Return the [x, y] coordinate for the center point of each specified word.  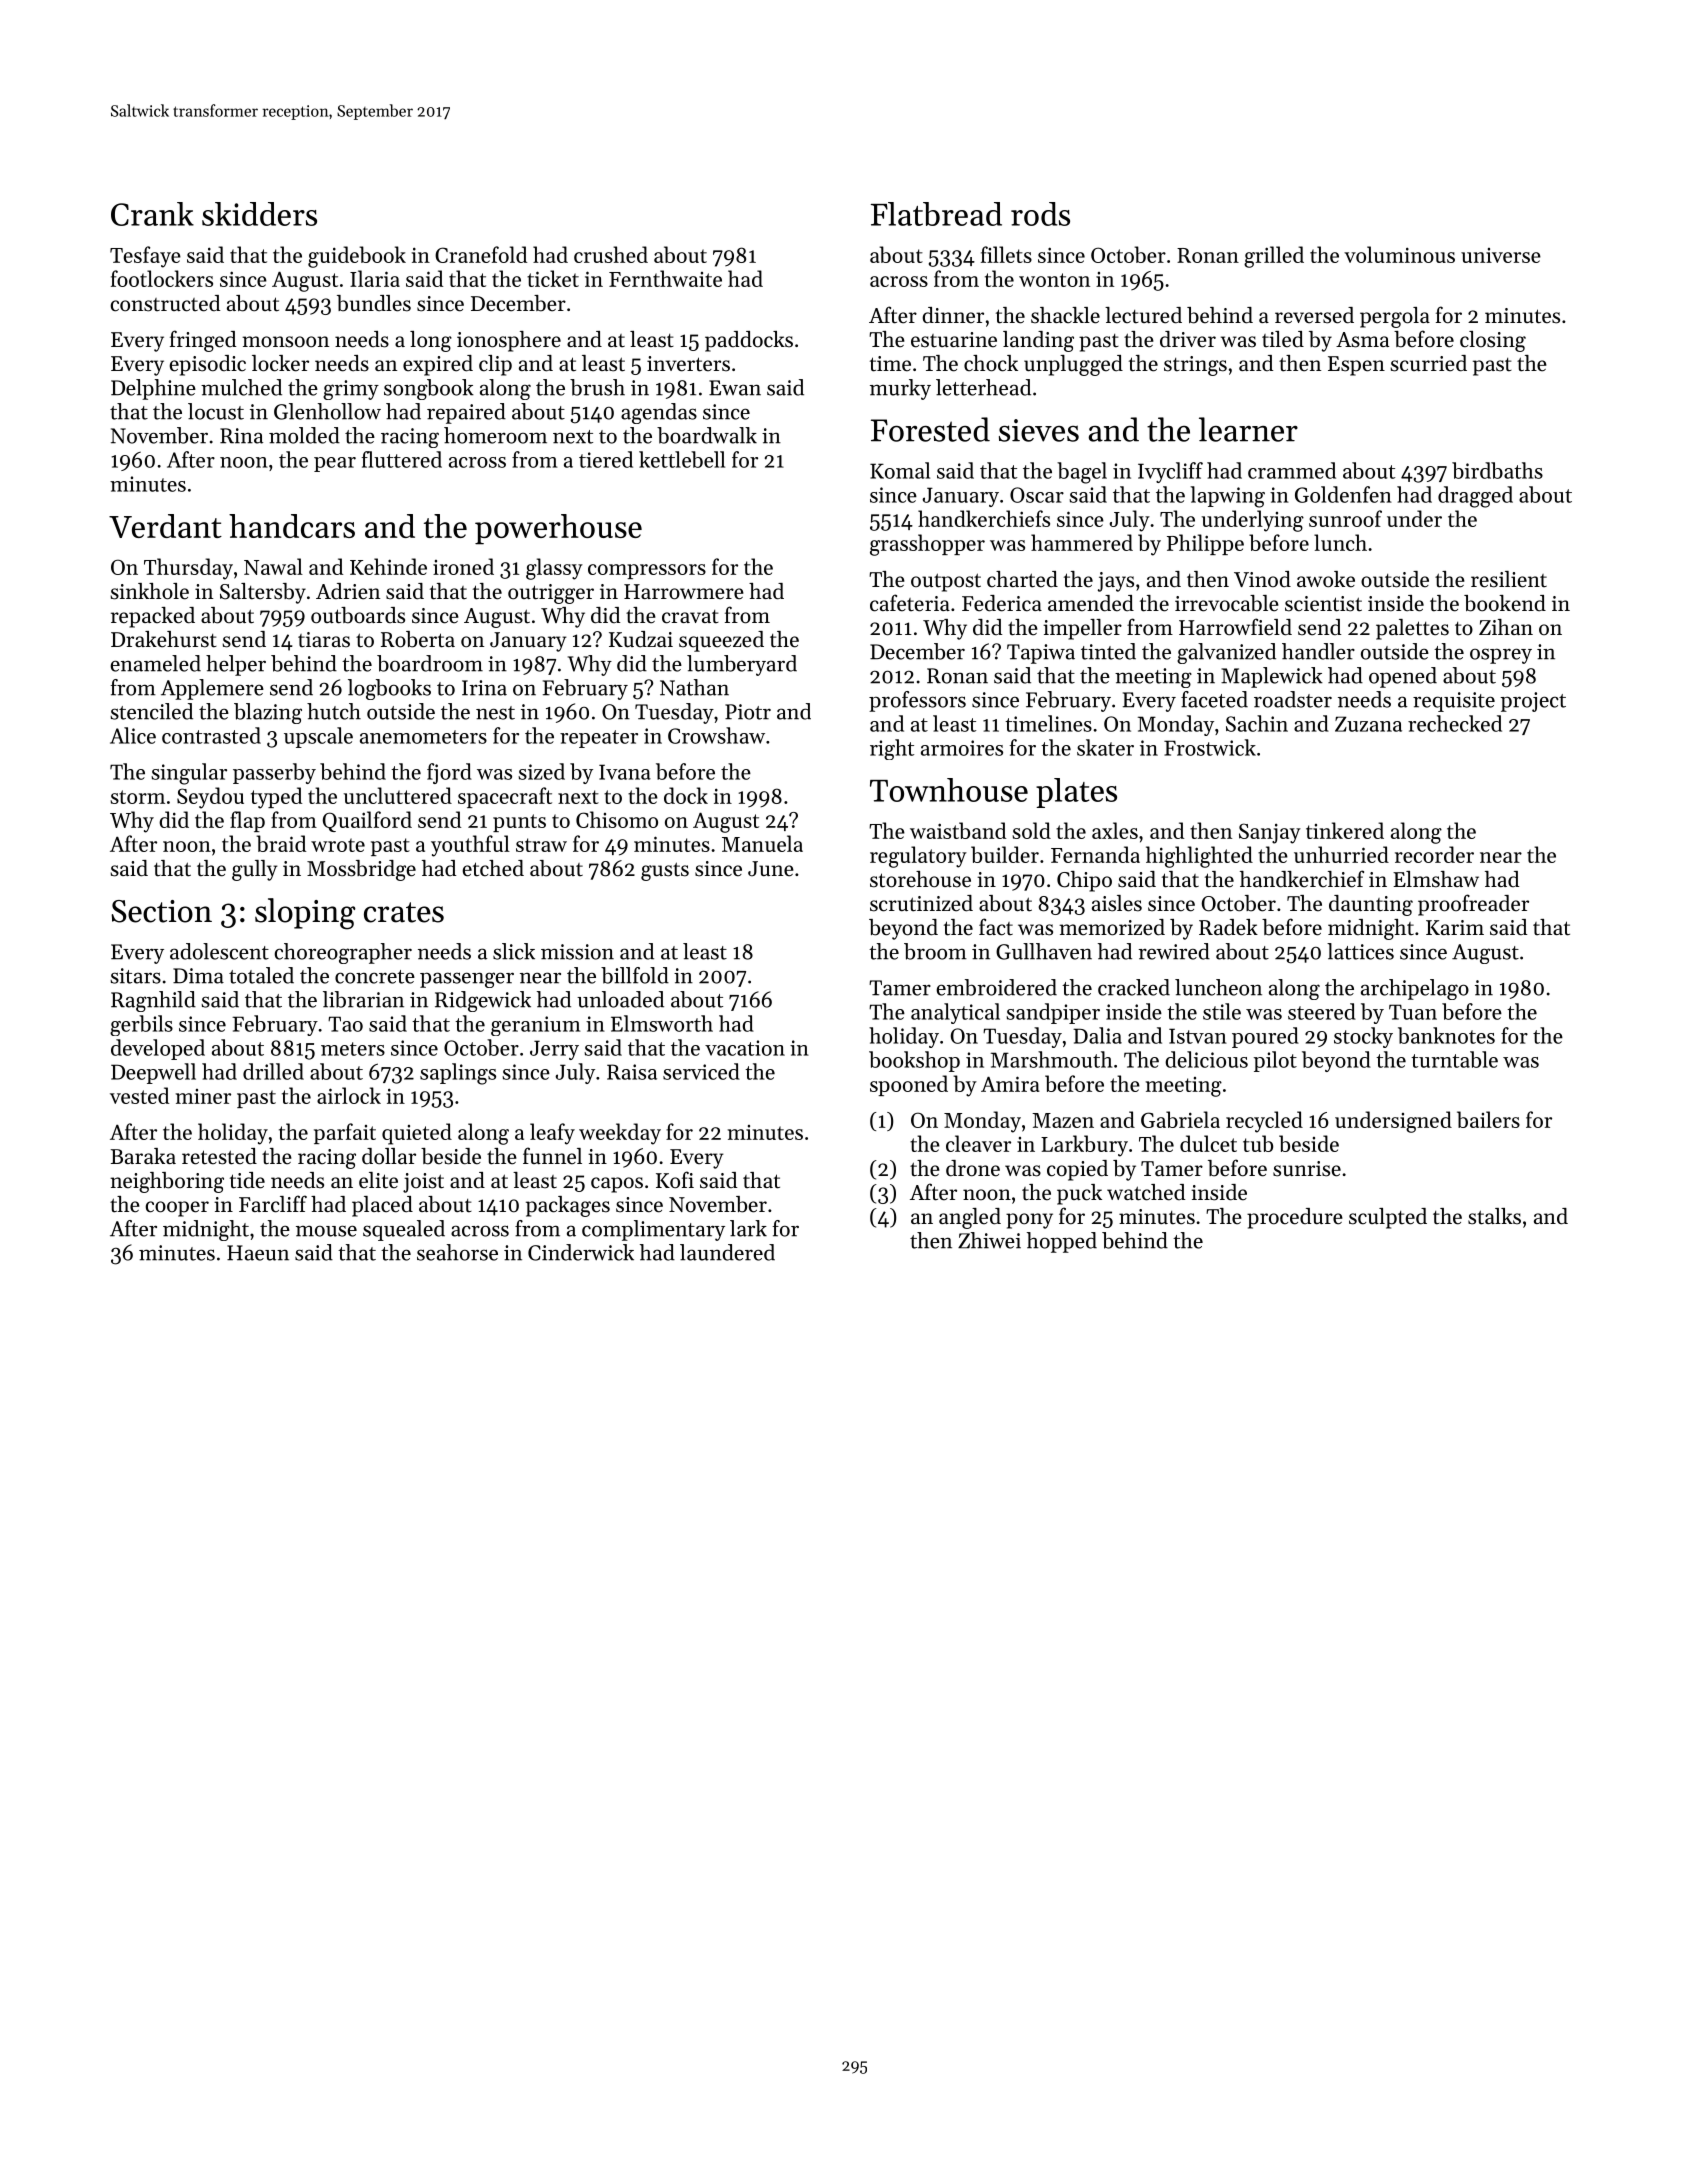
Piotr [748, 712]
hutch [334, 711]
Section [161, 911]
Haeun [258, 1253]
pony [1029, 1221]
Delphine [153, 389]
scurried [1428, 363]
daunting [1371, 905]
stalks [1494, 1216]
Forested [930, 429]
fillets [1006, 254]
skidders [259, 214]
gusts [665, 871]
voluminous [1399, 254]
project [1533, 702]
